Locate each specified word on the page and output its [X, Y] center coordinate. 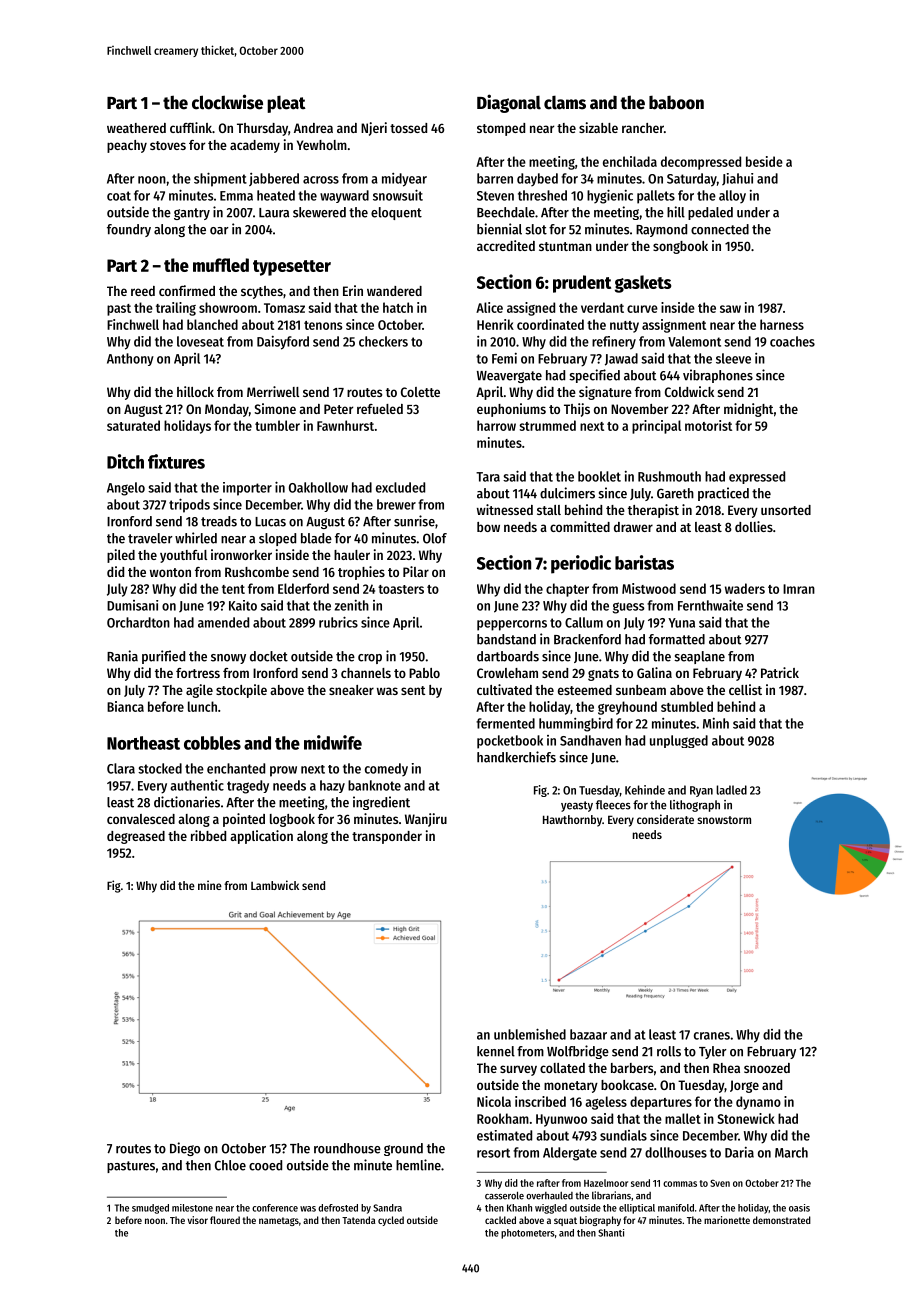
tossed [408, 128]
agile [199, 691]
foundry [129, 230]
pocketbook [510, 742]
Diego [185, 1149]
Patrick [780, 672]
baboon [676, 103]
